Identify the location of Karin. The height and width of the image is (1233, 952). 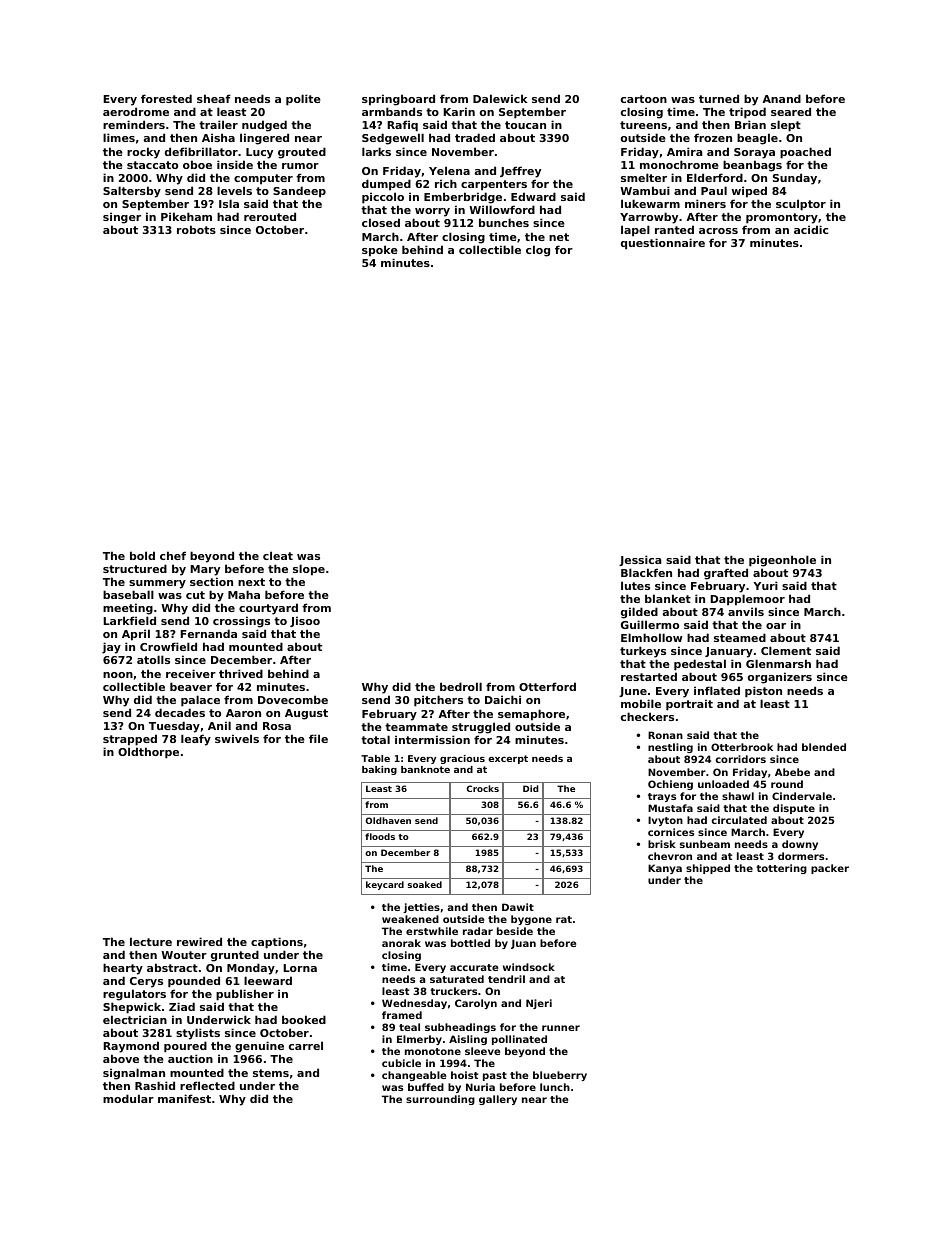
(459, 111).
